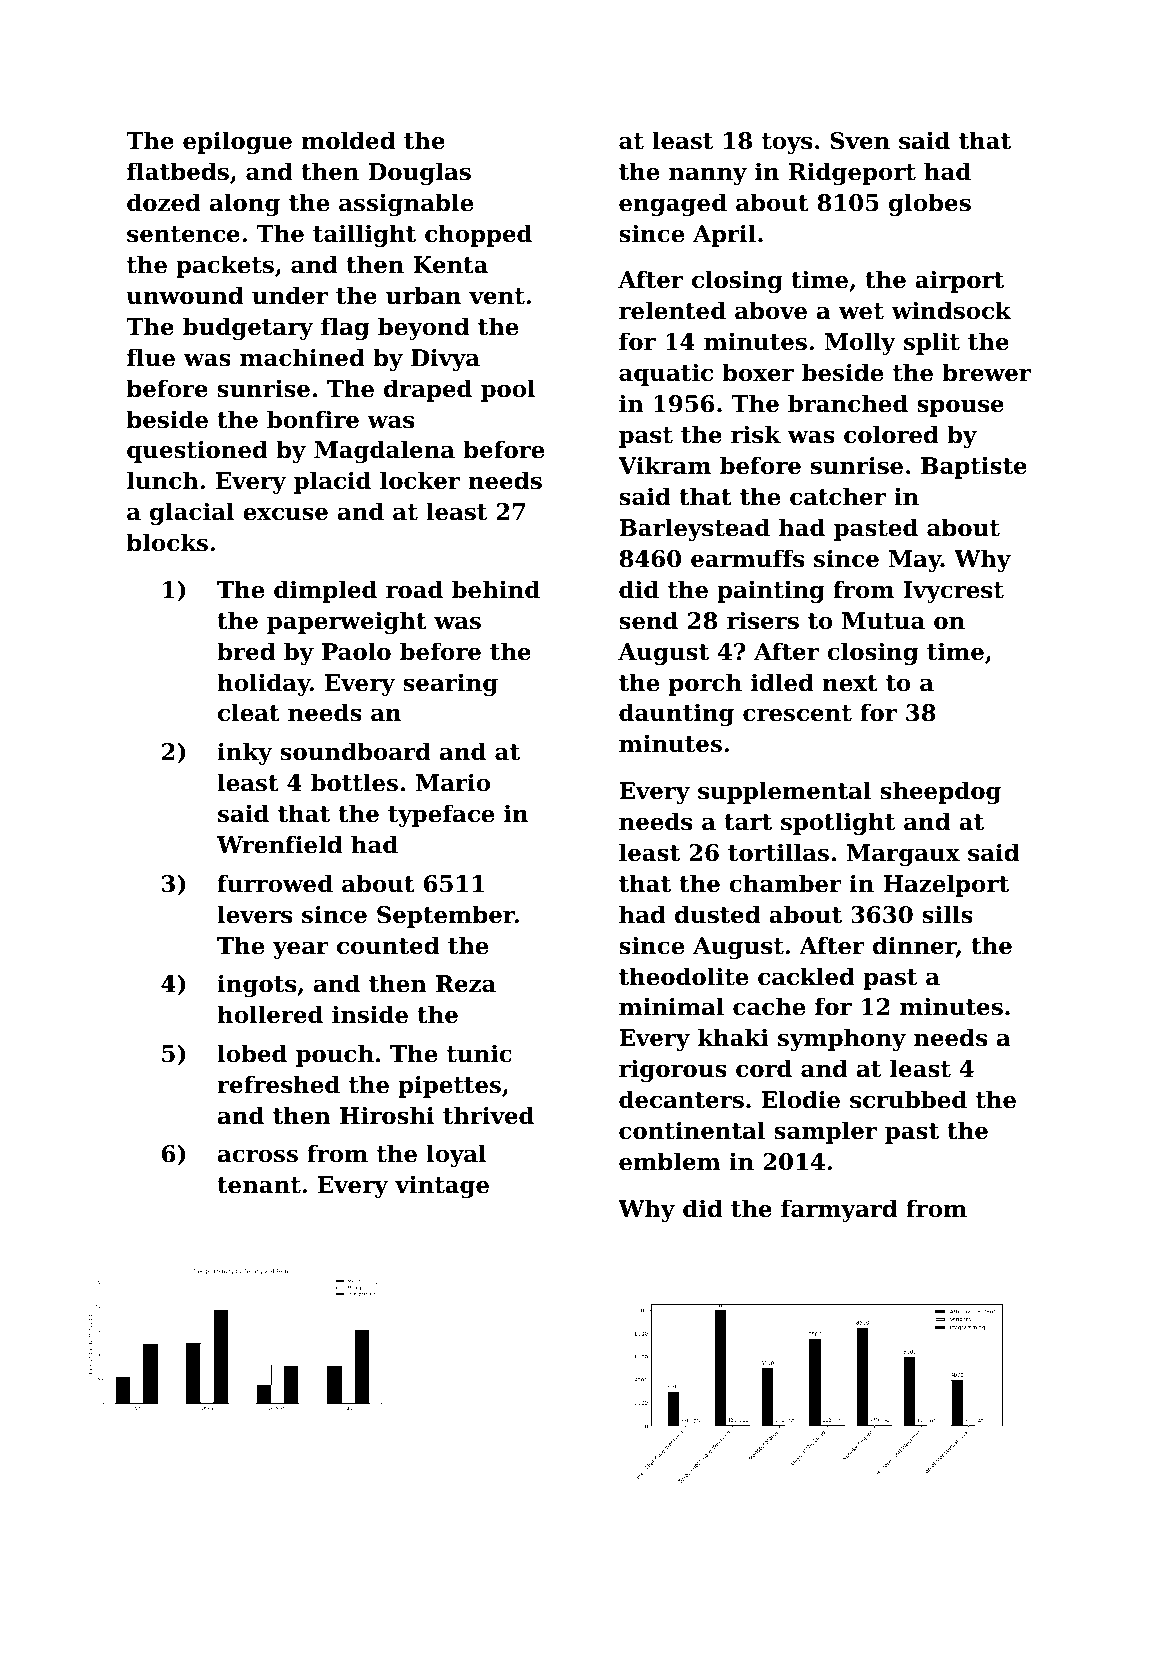 The width and height of the document is (1165, 1654). Describe the element at coordinates (197, 451) in the document. I see `questioned` at that location.
